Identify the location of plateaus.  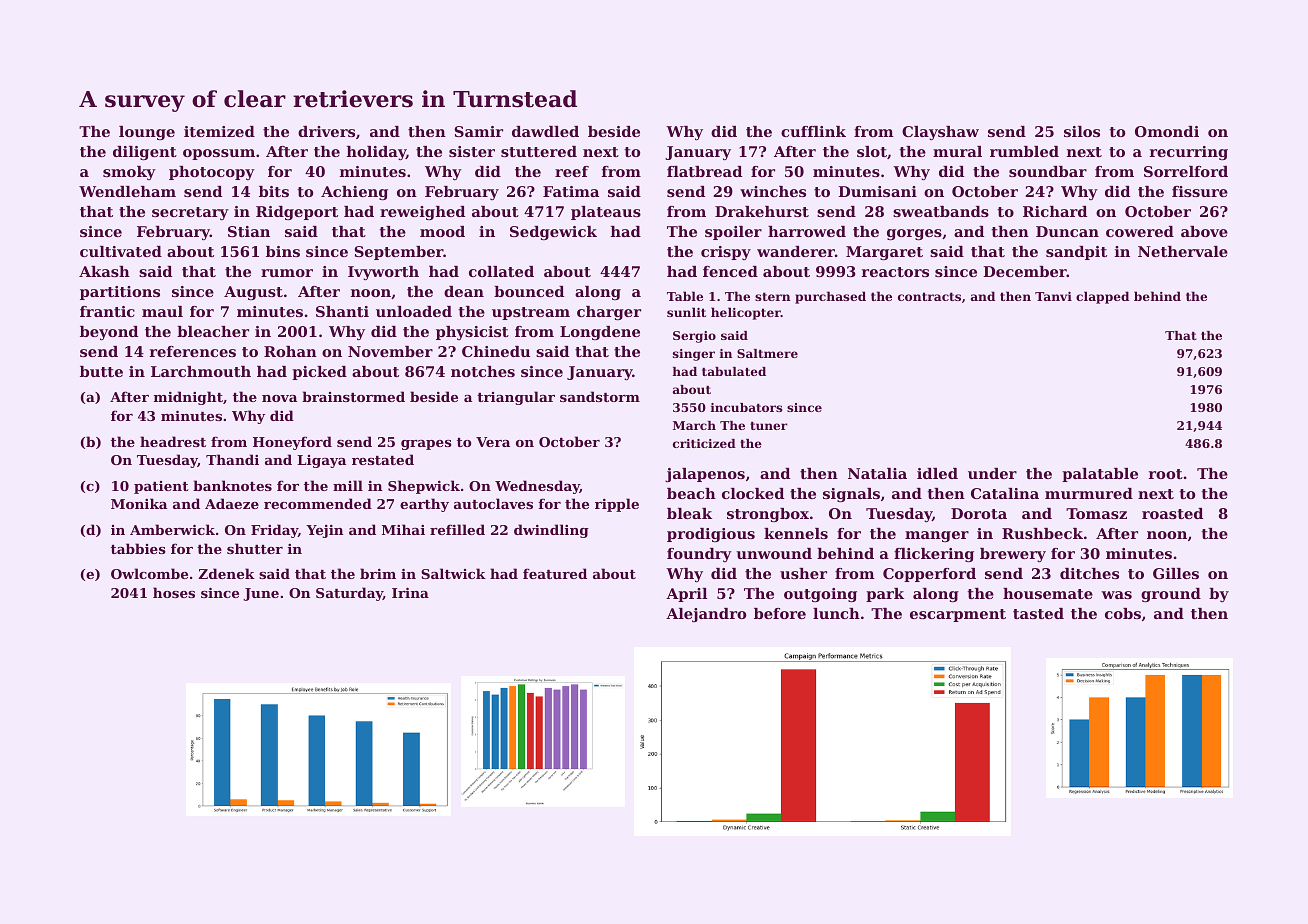
(606, 213).
